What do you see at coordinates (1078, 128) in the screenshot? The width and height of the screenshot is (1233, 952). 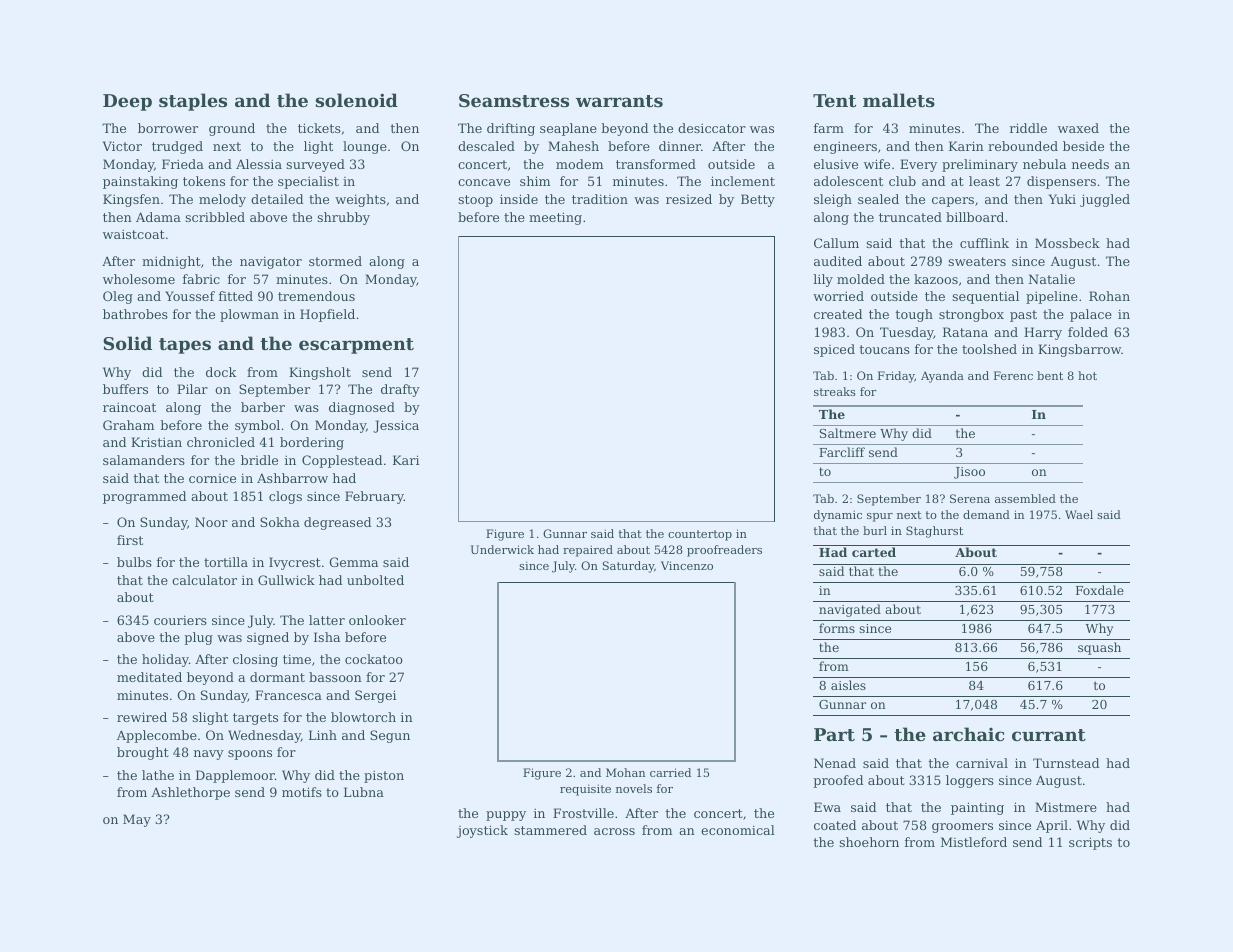 I see `waxed` at bounding box center [1078, 128].
